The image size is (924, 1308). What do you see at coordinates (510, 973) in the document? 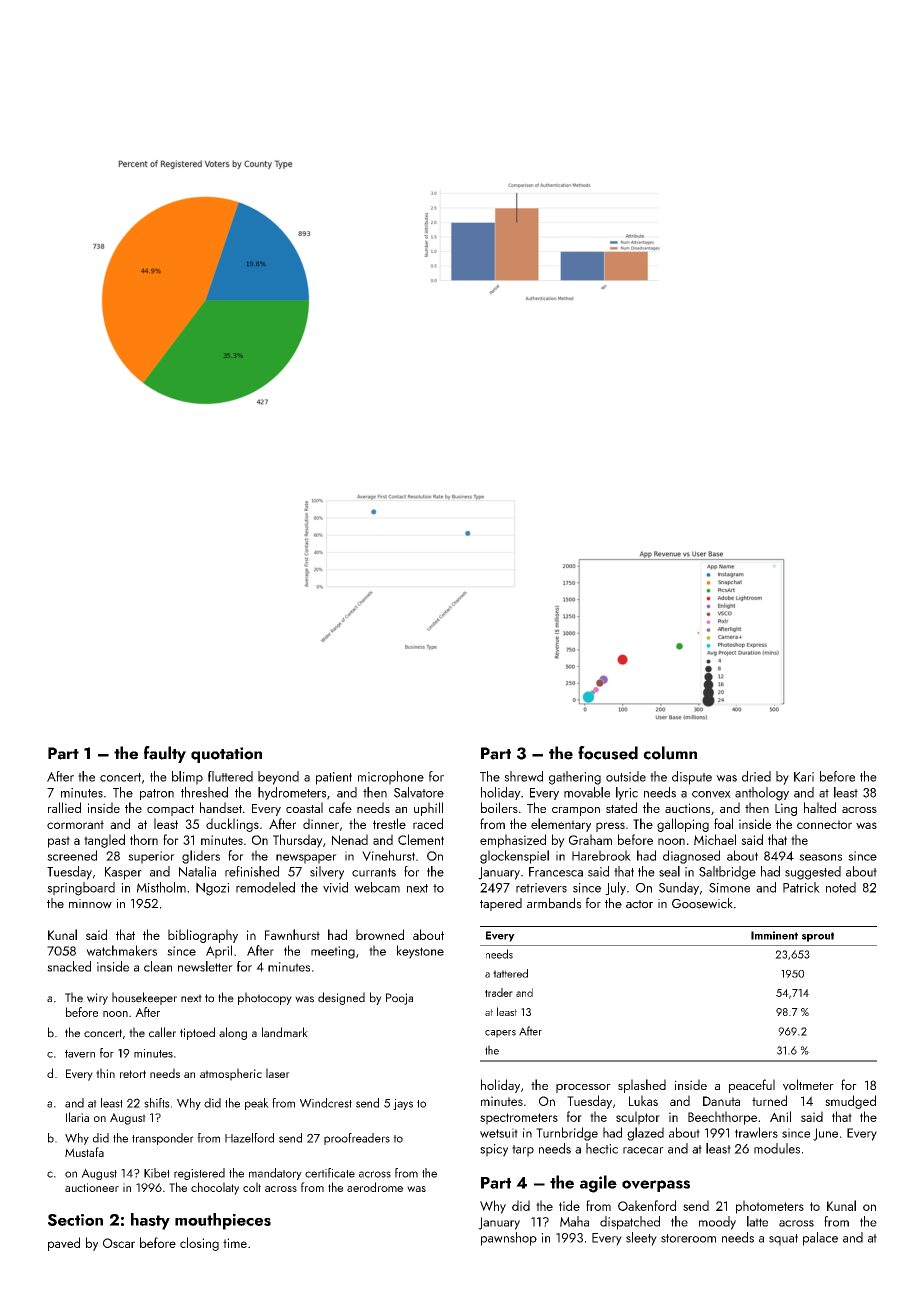
I see `tattered` at bounding box center [510, 973].
